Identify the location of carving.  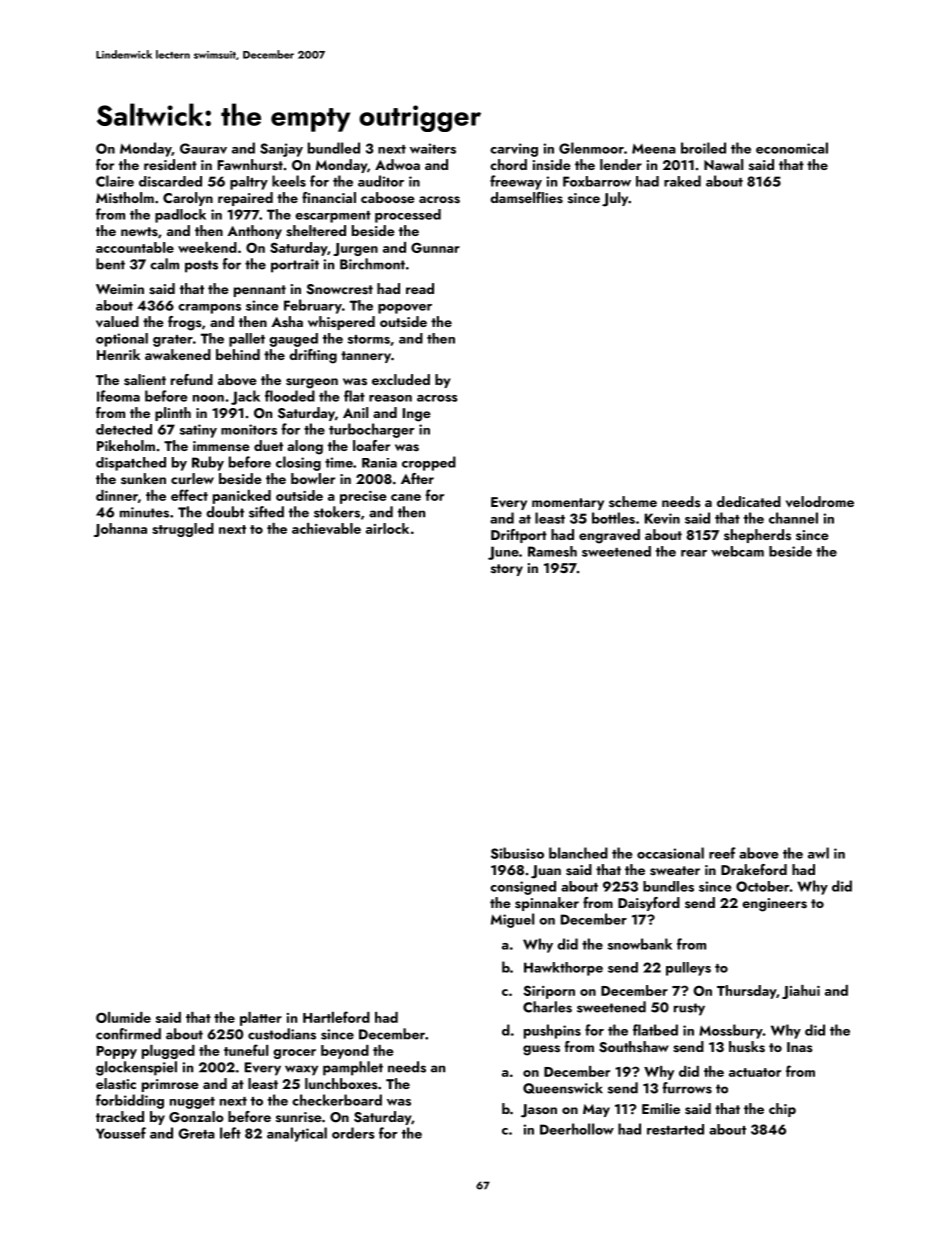
(514, 150).
